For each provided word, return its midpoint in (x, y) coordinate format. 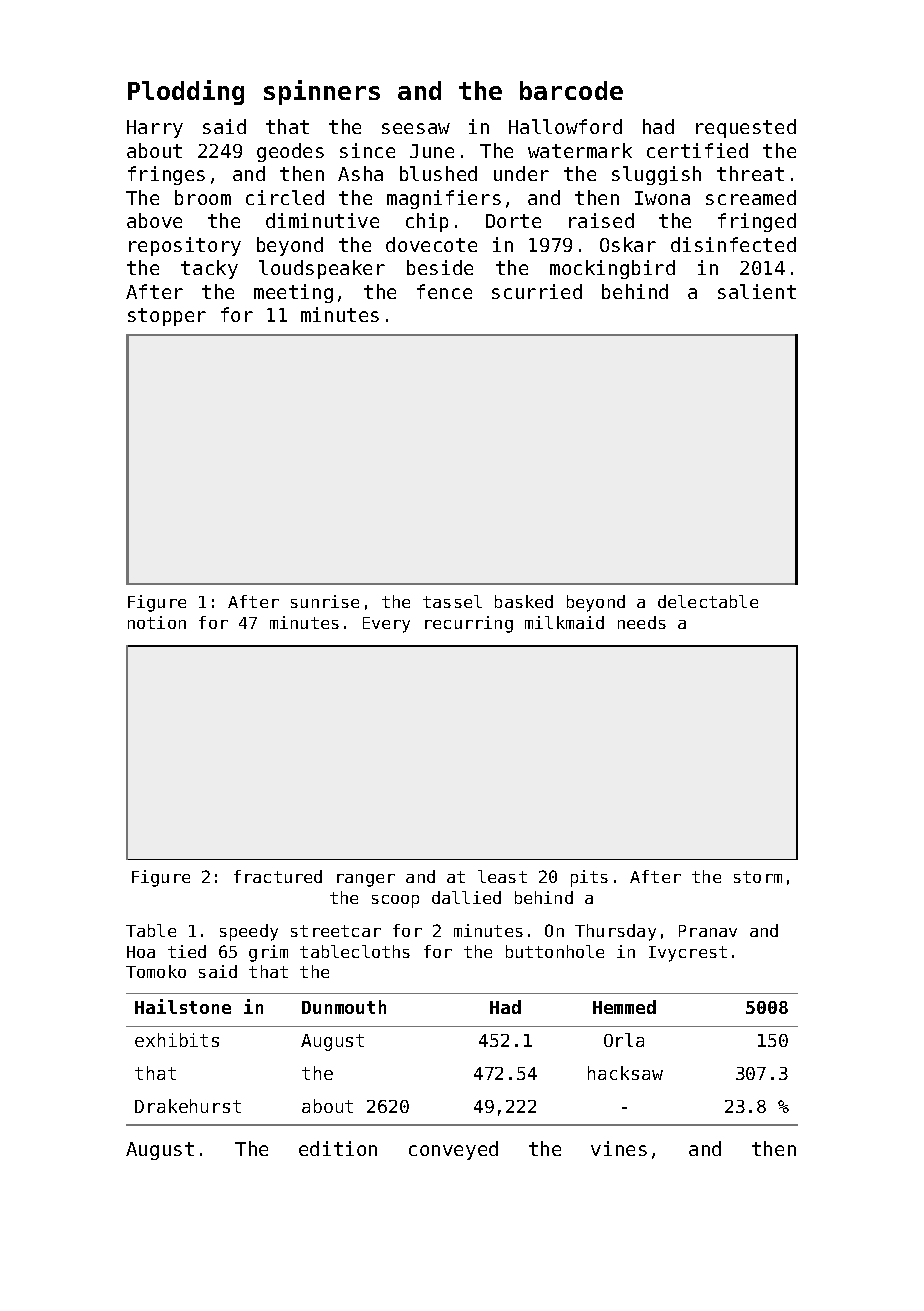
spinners (322, 92)
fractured (278, 876)
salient (757, 291)
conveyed (453, 1150)
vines (619, 1148)
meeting (293, 293)
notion (157, 622)
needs (642, 622)
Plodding (186, 92)
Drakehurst (188, 1106)
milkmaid (564, 622)
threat (750, 173)
